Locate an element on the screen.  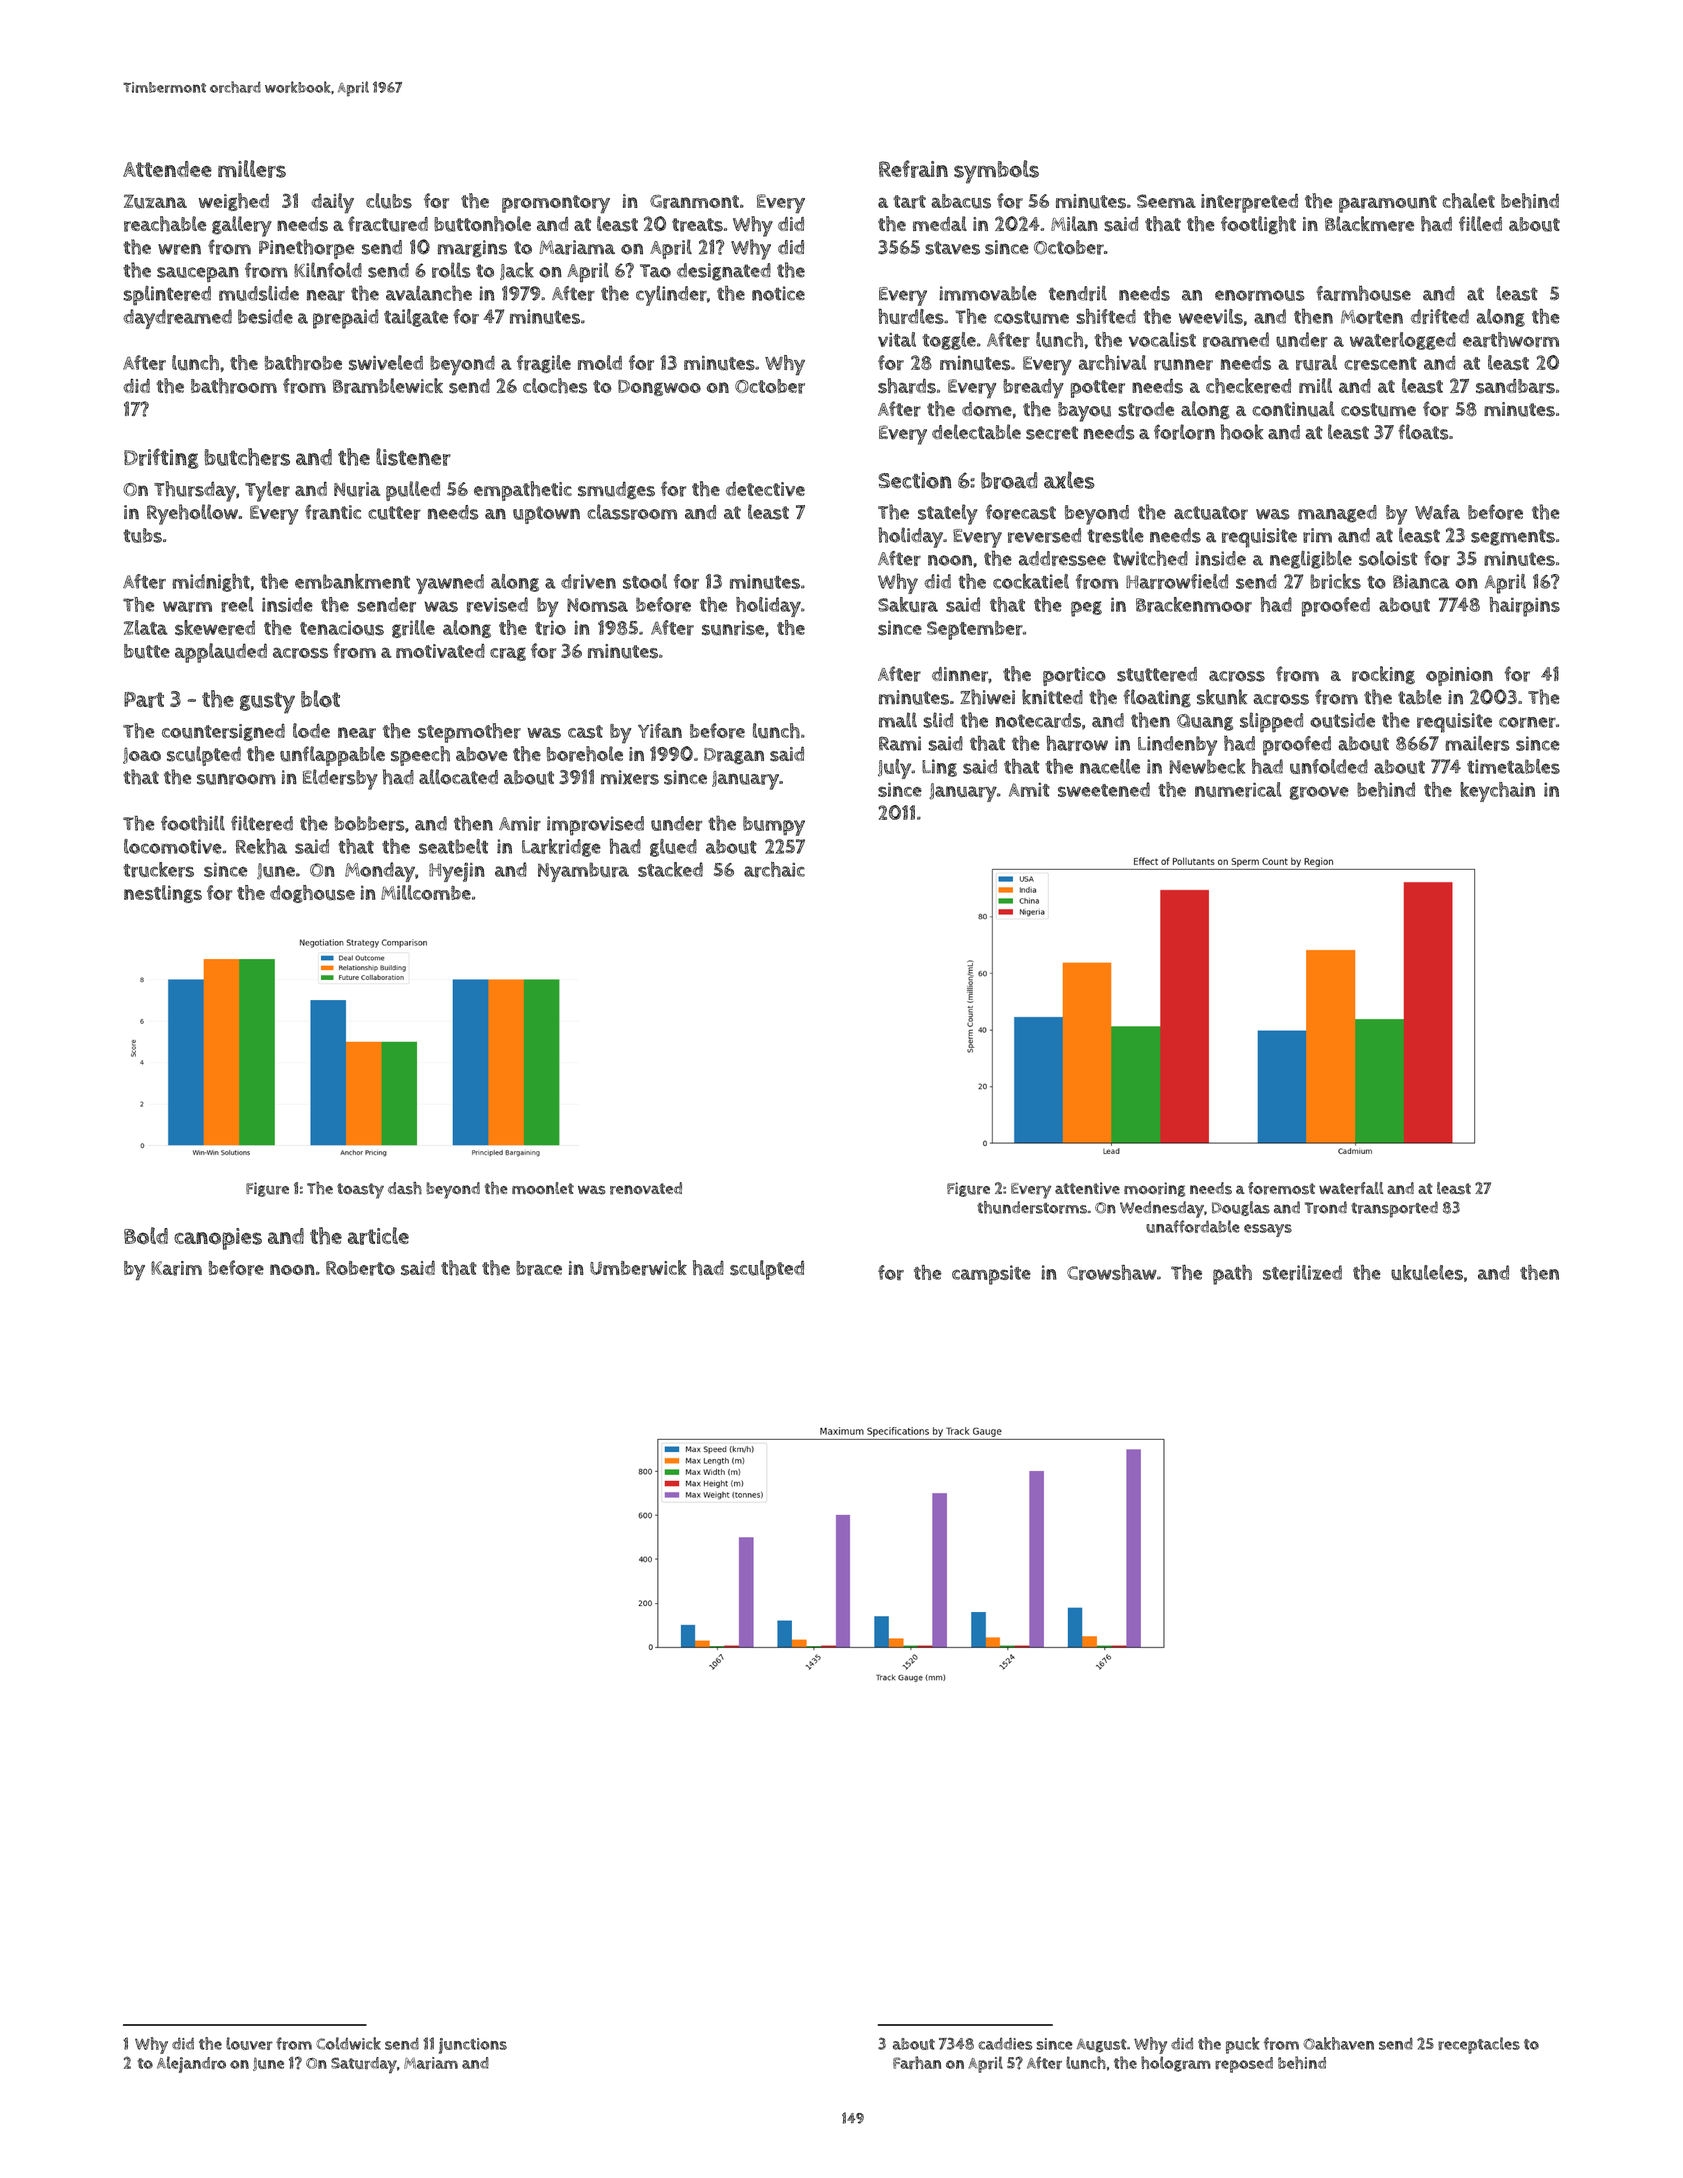
ukuleles is located at coordinates (1427, 1272).
